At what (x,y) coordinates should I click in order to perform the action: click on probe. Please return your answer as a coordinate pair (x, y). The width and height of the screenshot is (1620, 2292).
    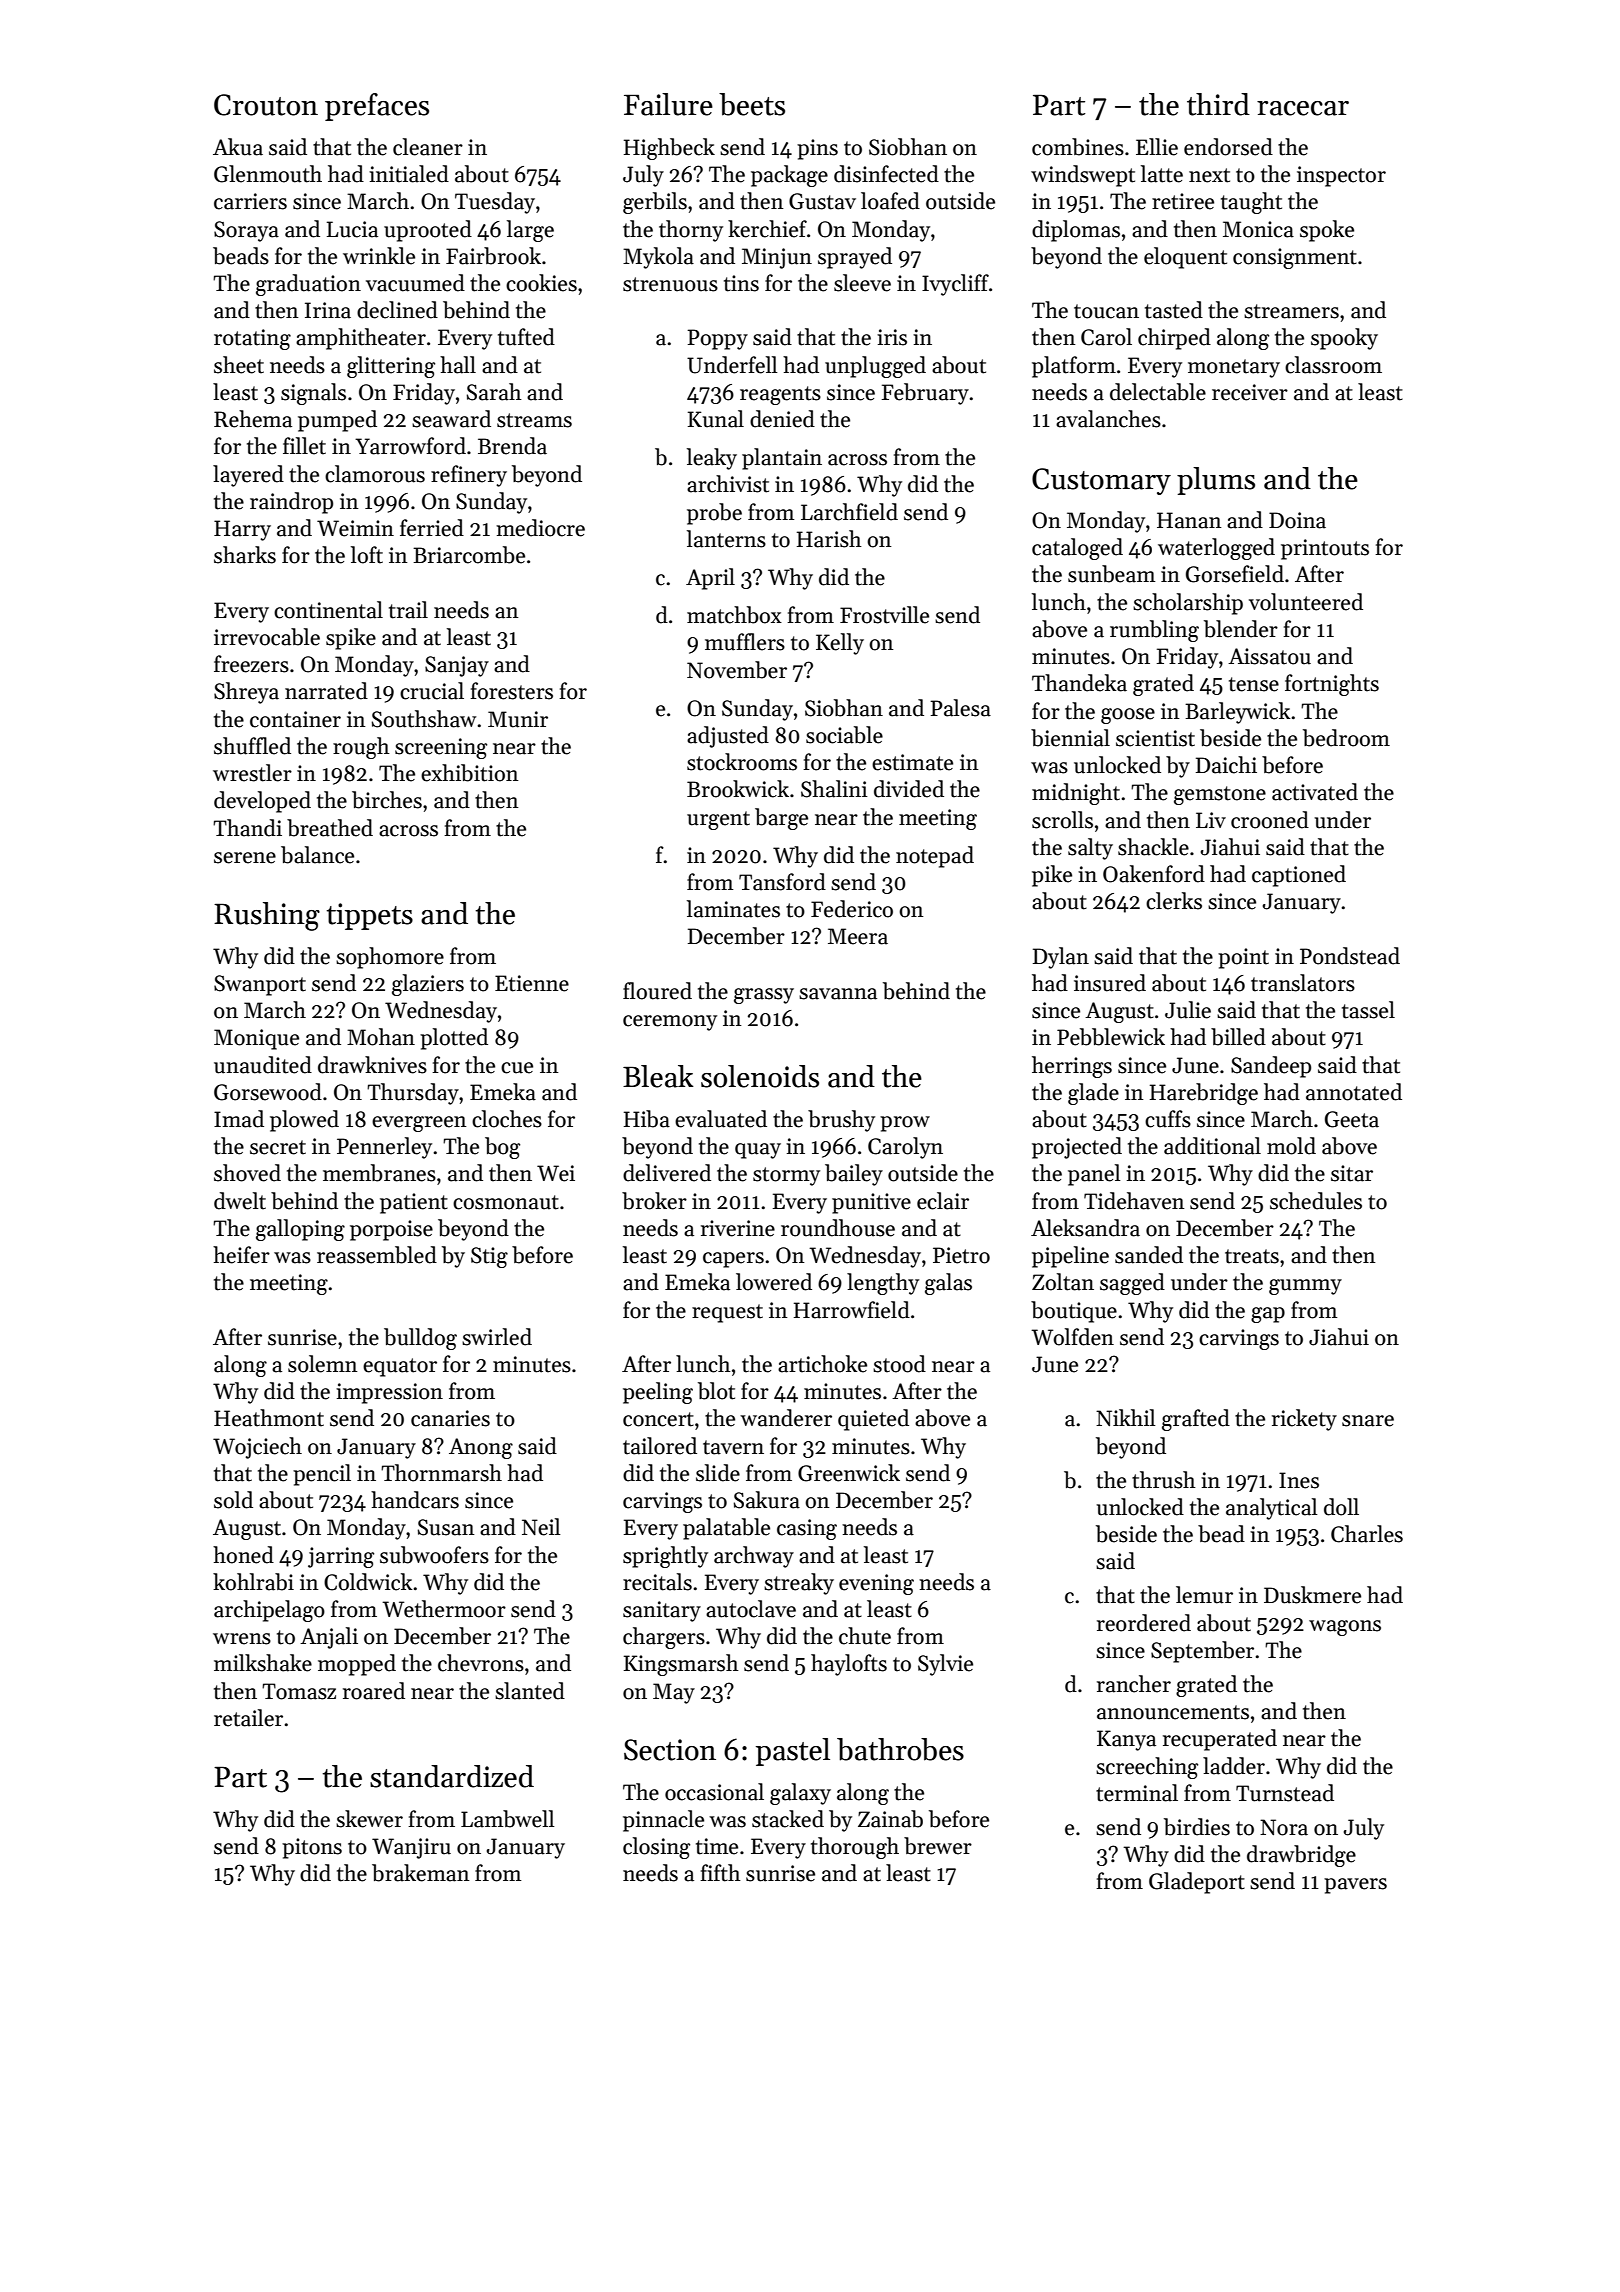
    Looking at the image, I should click on (714, 514).
